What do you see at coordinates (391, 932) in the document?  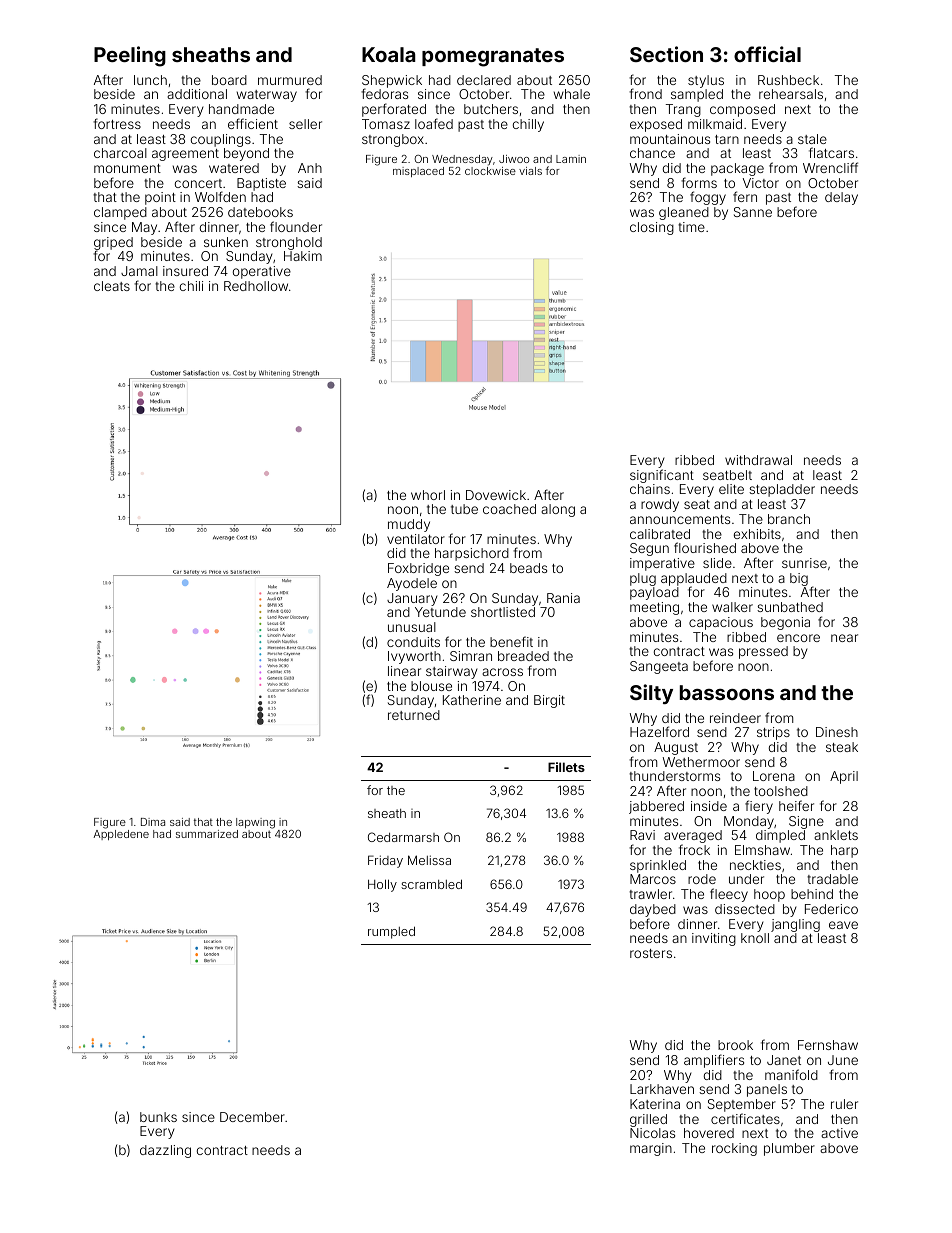 I see `rumpled` at bounding box center [391, 932].
